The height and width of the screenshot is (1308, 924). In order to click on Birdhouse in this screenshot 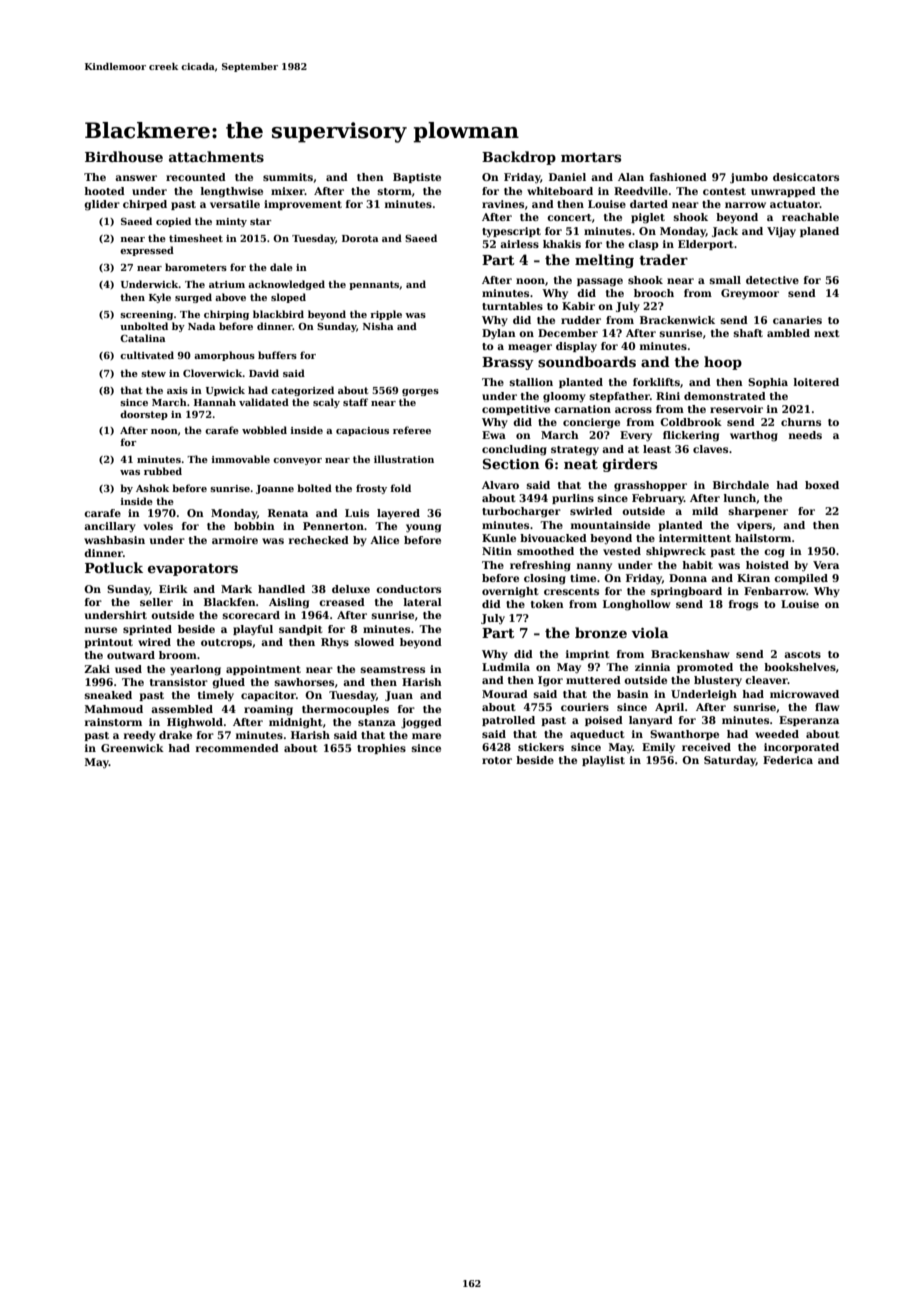, I will do `click(124, 156)`.
